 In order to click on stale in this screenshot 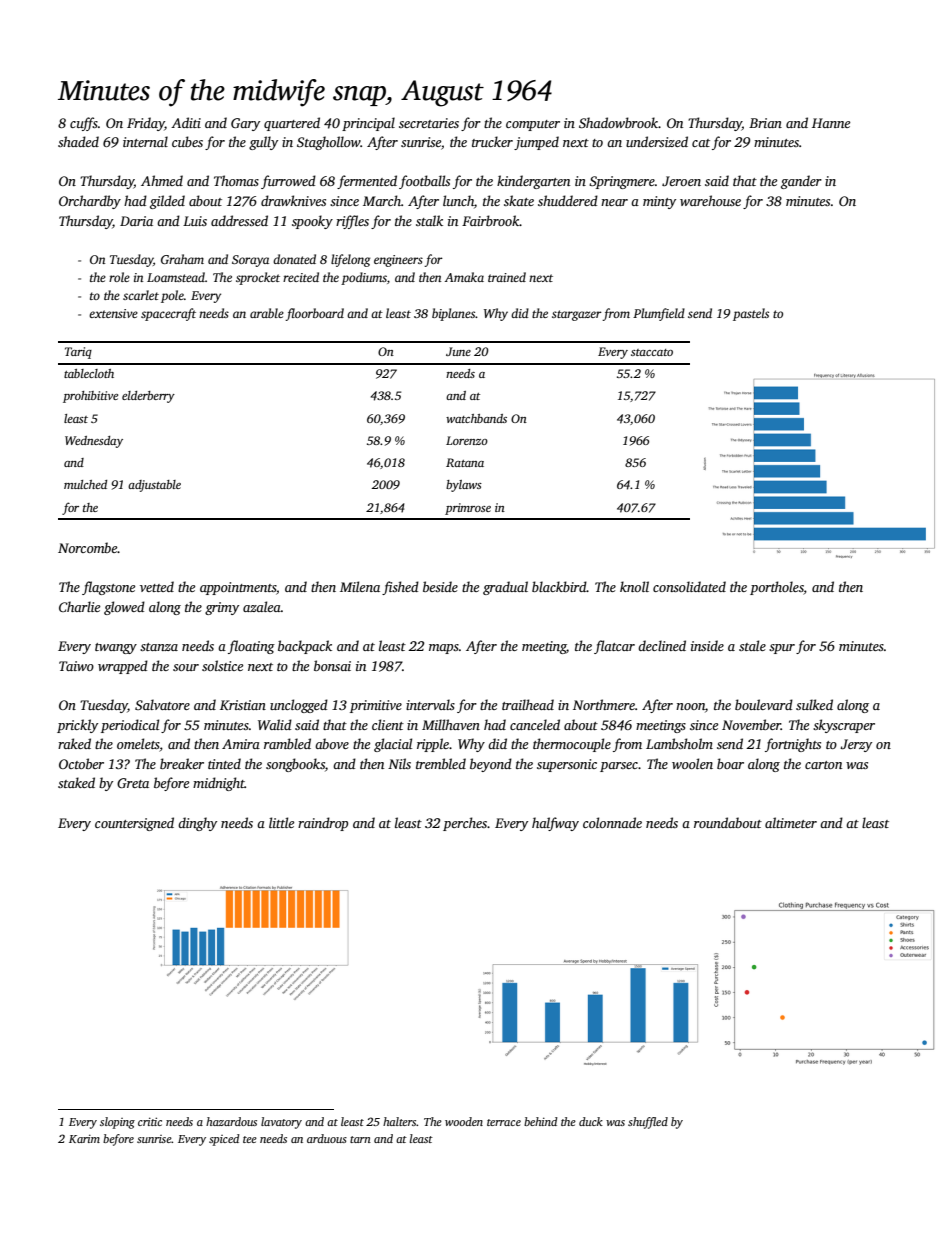, I will do `click(752, 645)`.
